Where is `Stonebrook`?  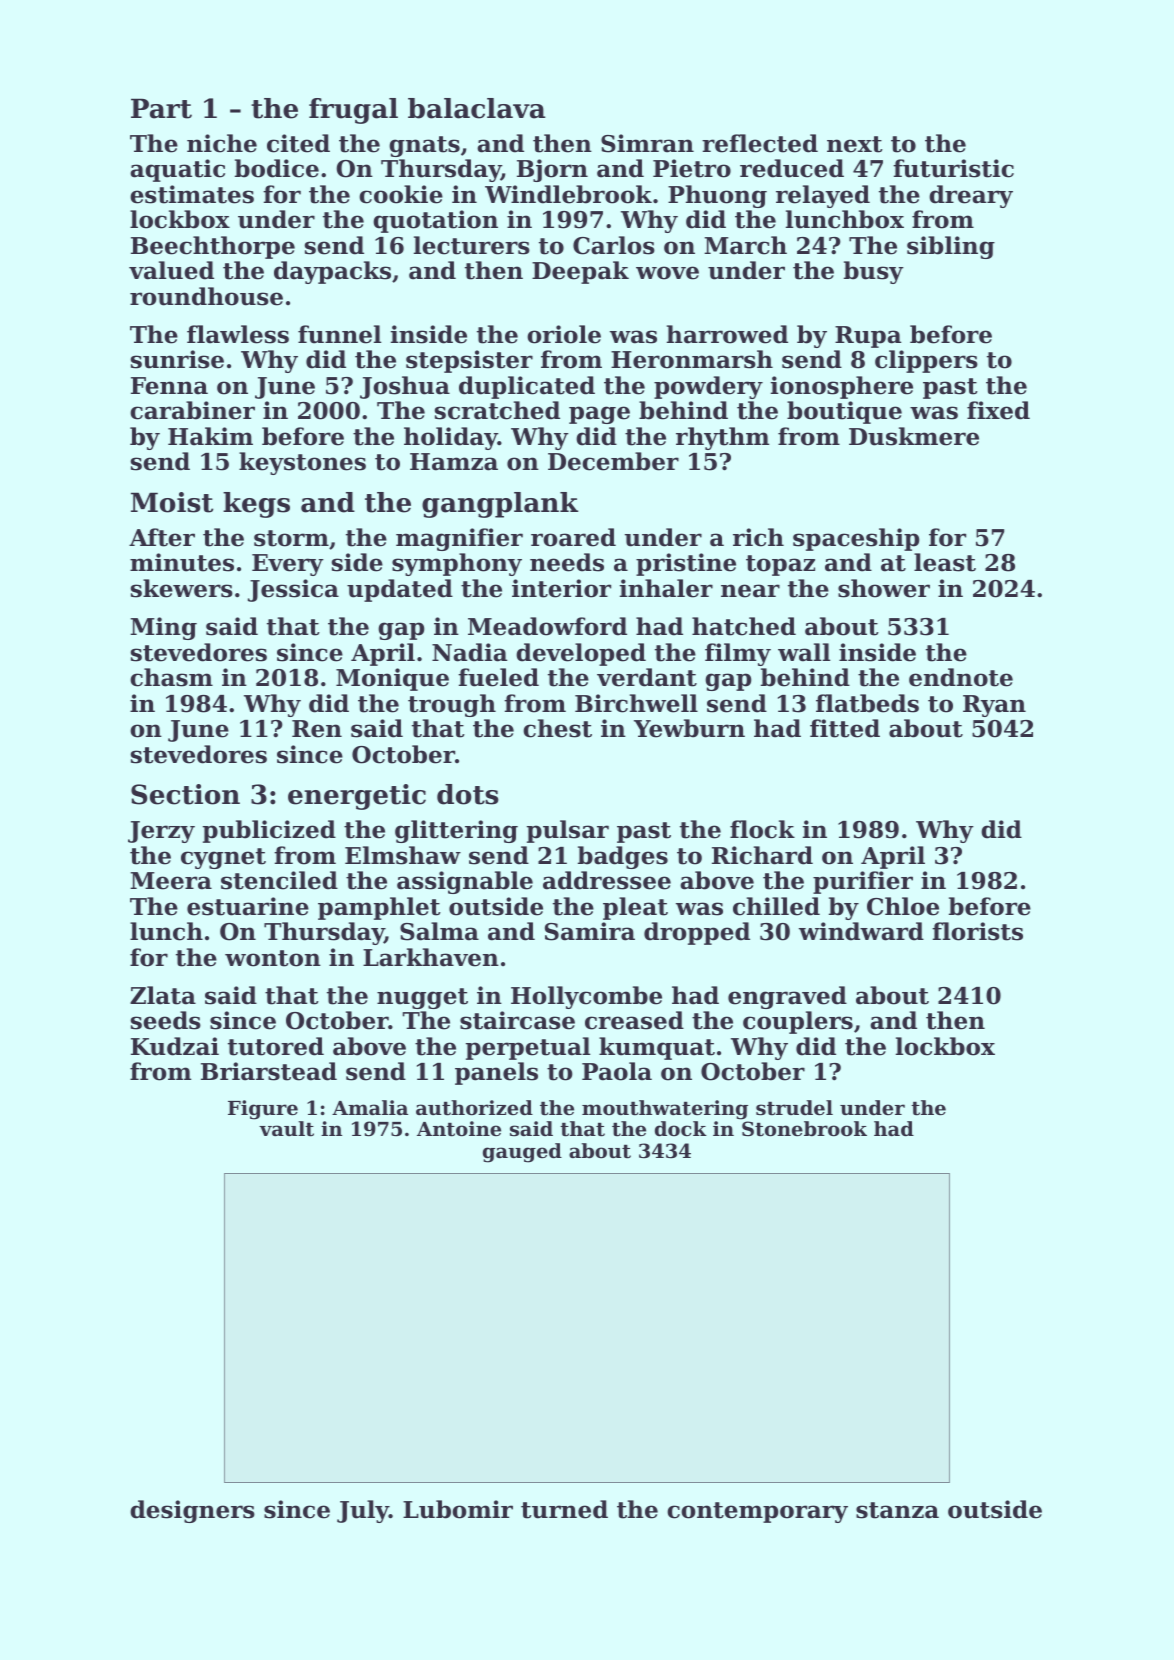
Stonebrook is located at coordinates (804, 1129).
